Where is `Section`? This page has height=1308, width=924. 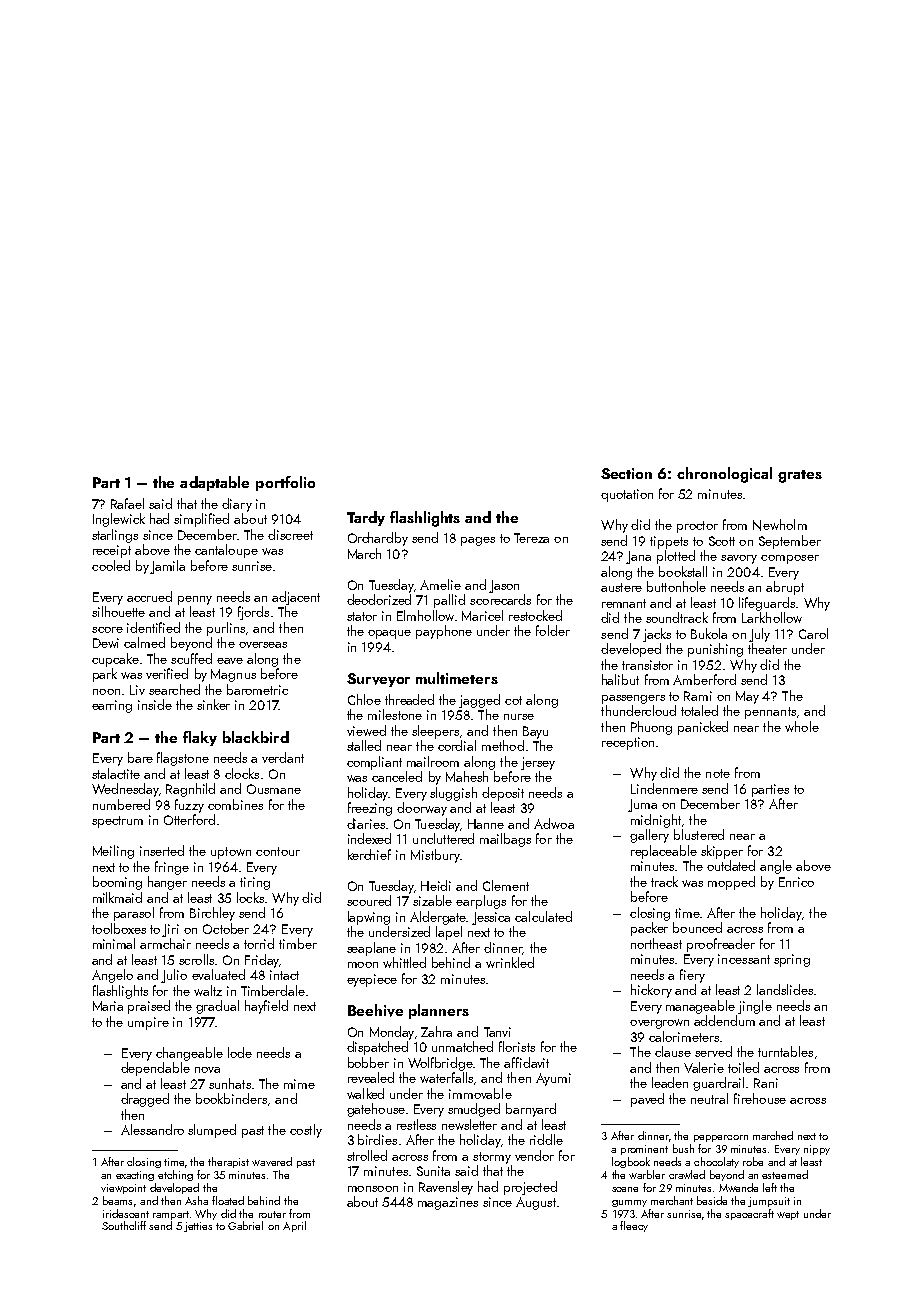 Section is located at coordinates (626, 473).
